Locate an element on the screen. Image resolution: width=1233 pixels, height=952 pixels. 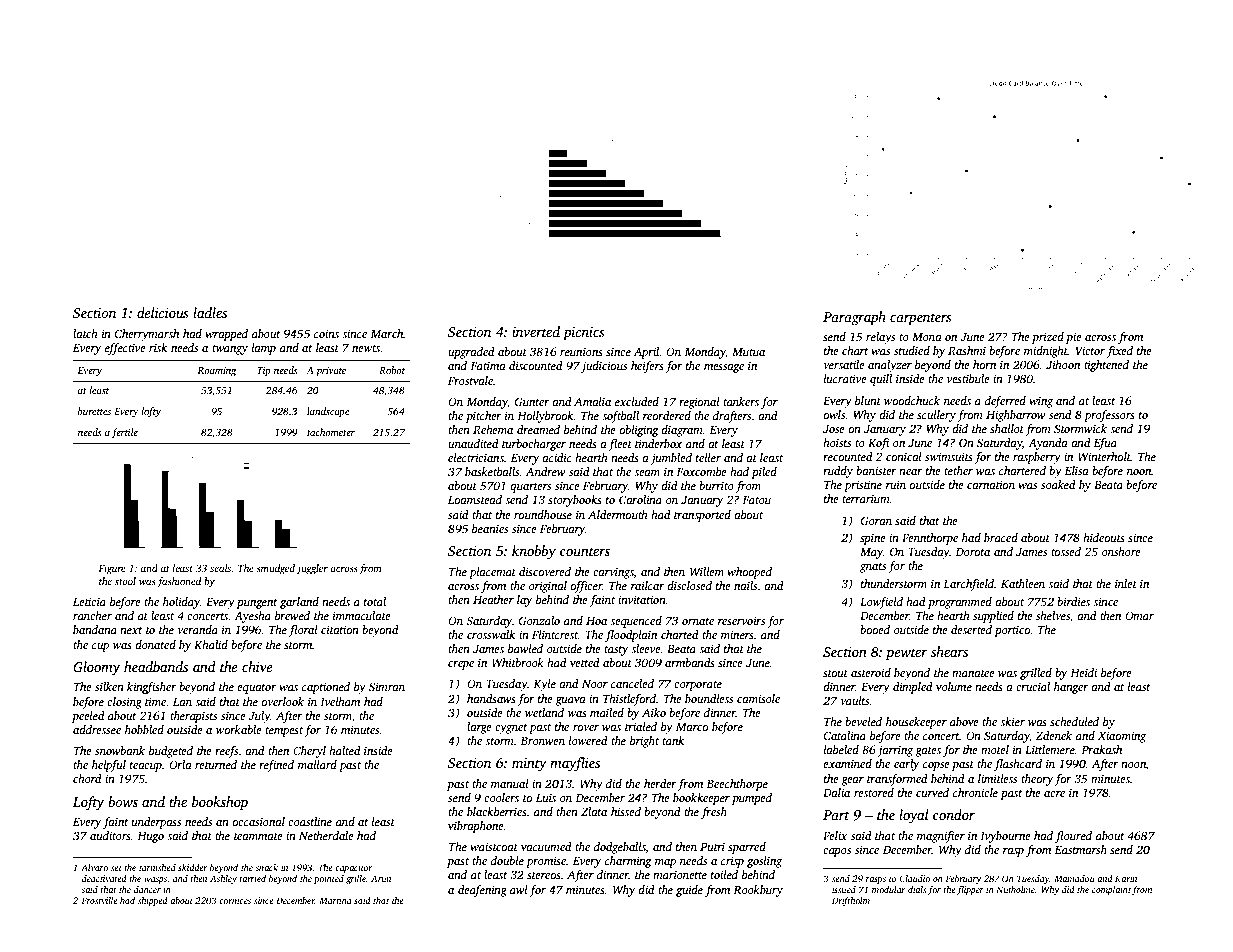
snack is located at coordinates (266, 867).
